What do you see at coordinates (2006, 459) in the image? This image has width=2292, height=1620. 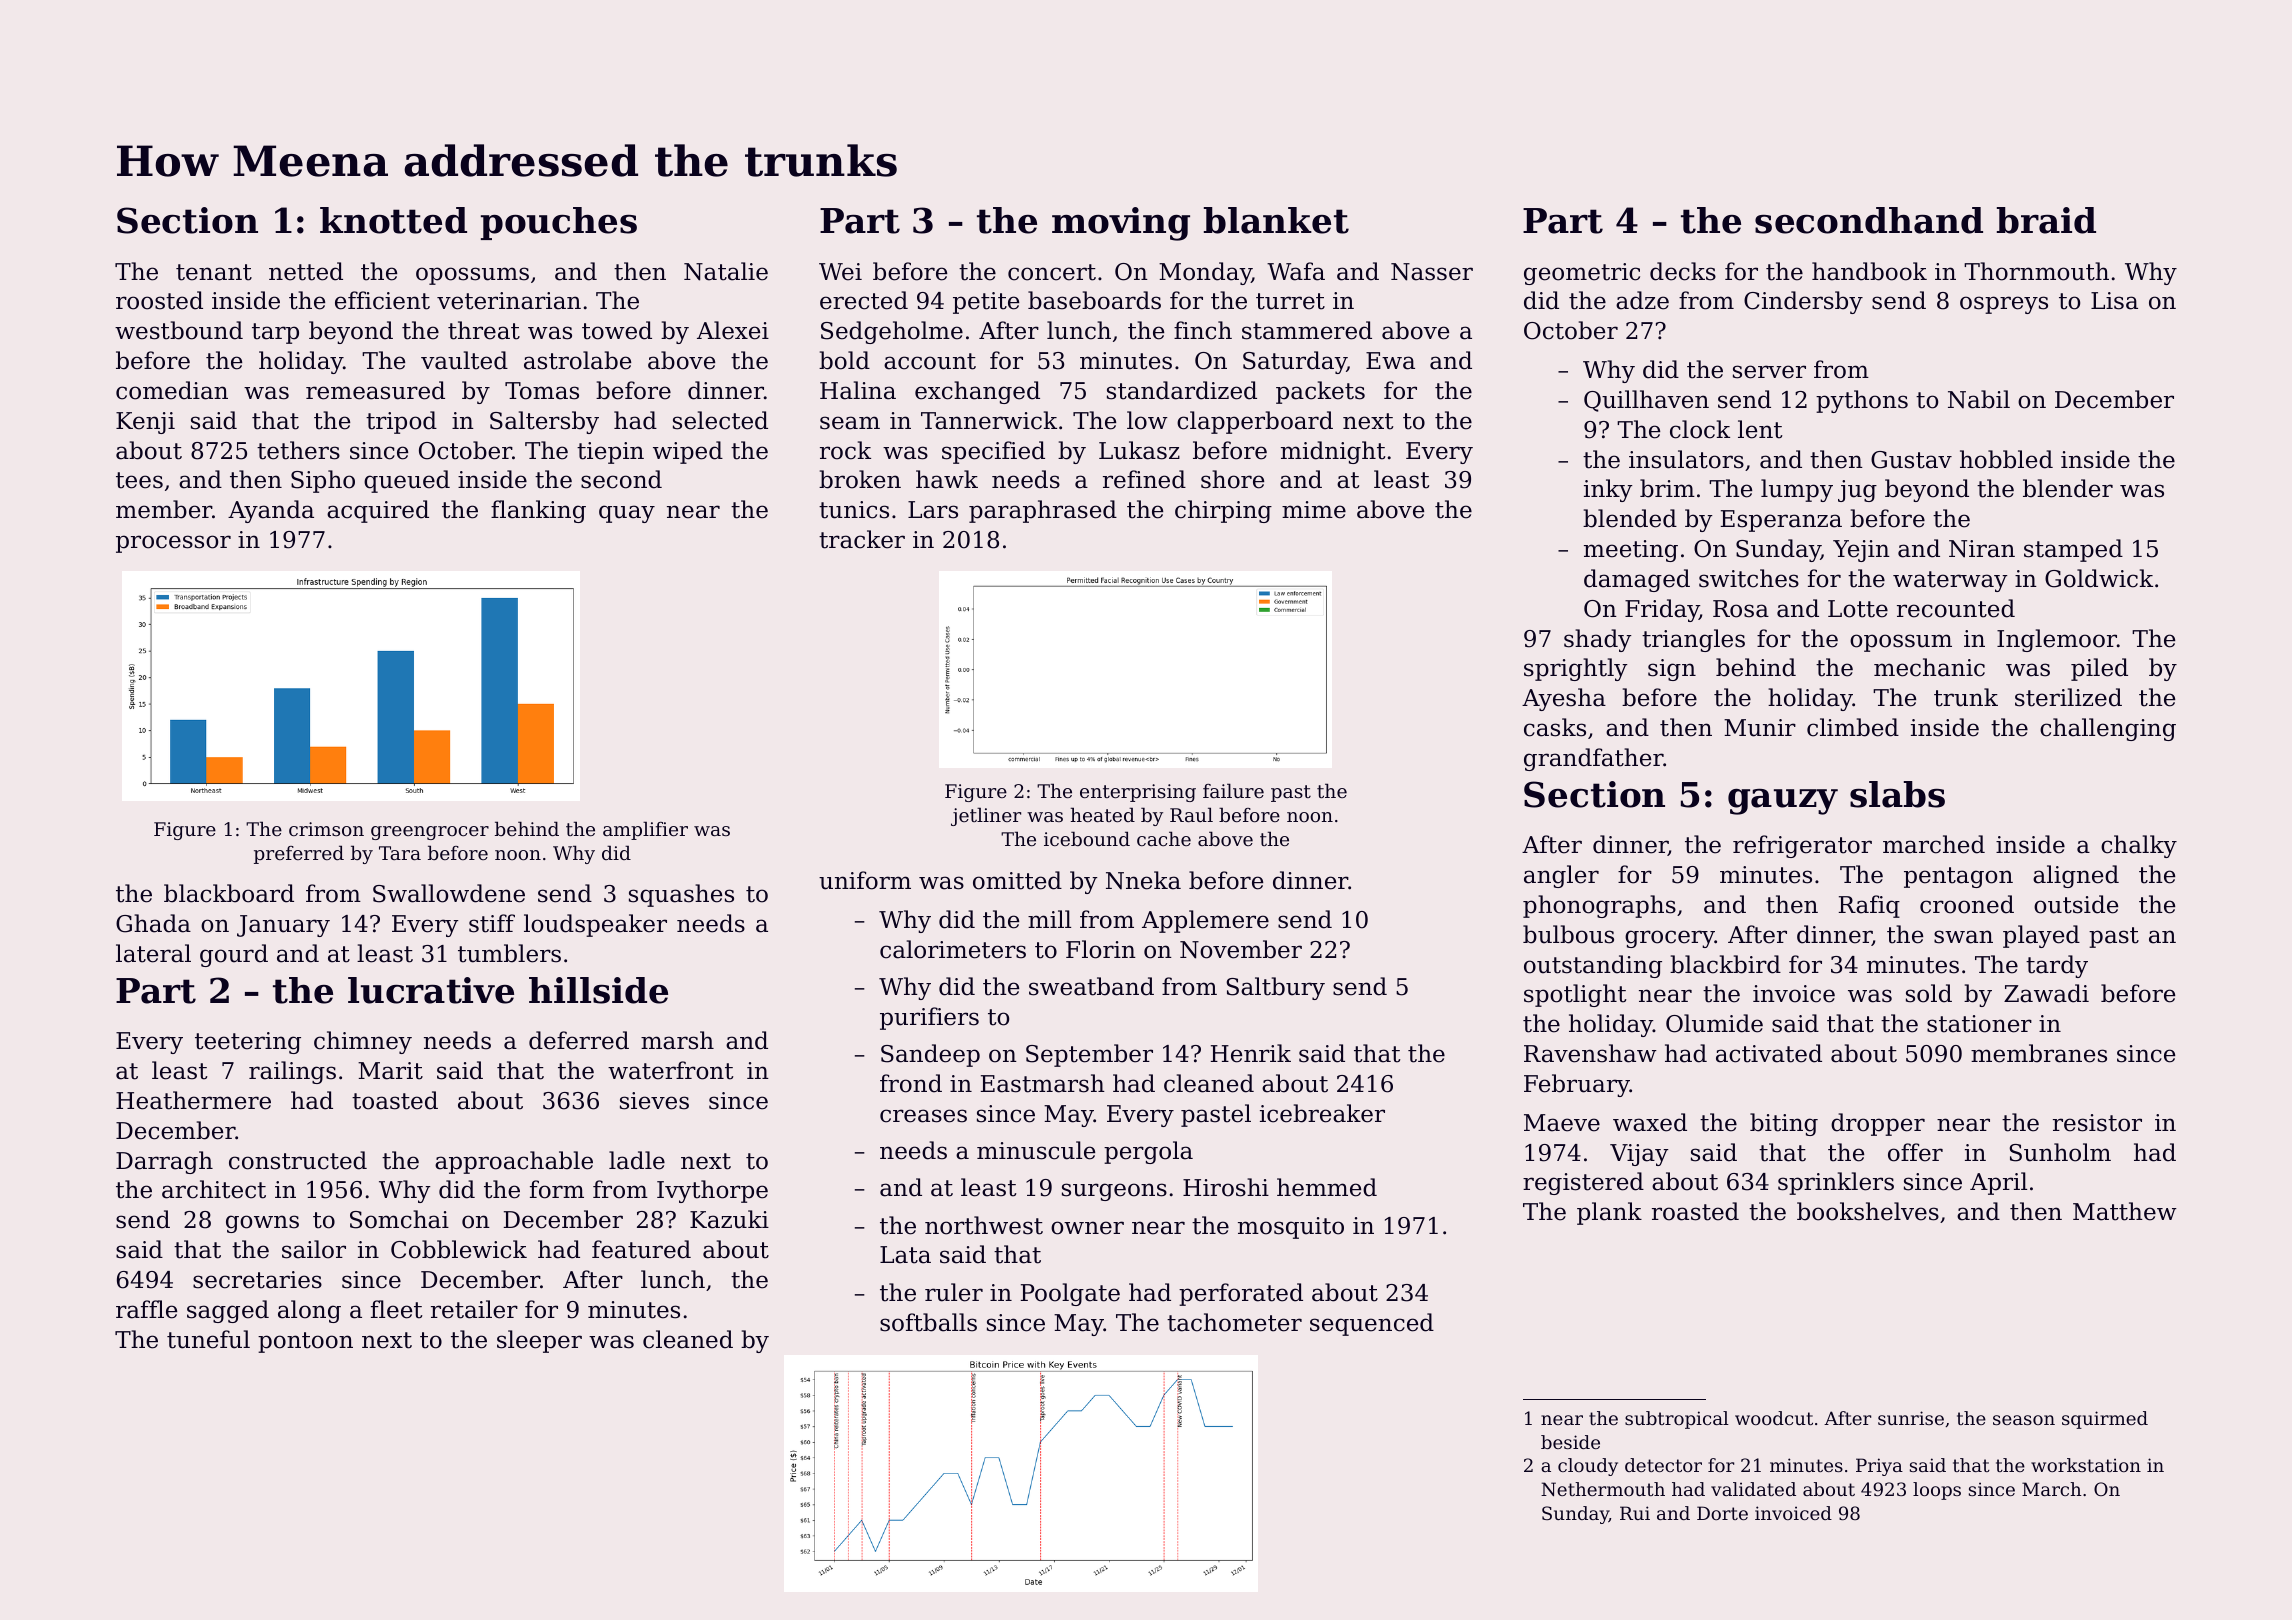 I see `hobbled` at bounding box center [2006, 459].
